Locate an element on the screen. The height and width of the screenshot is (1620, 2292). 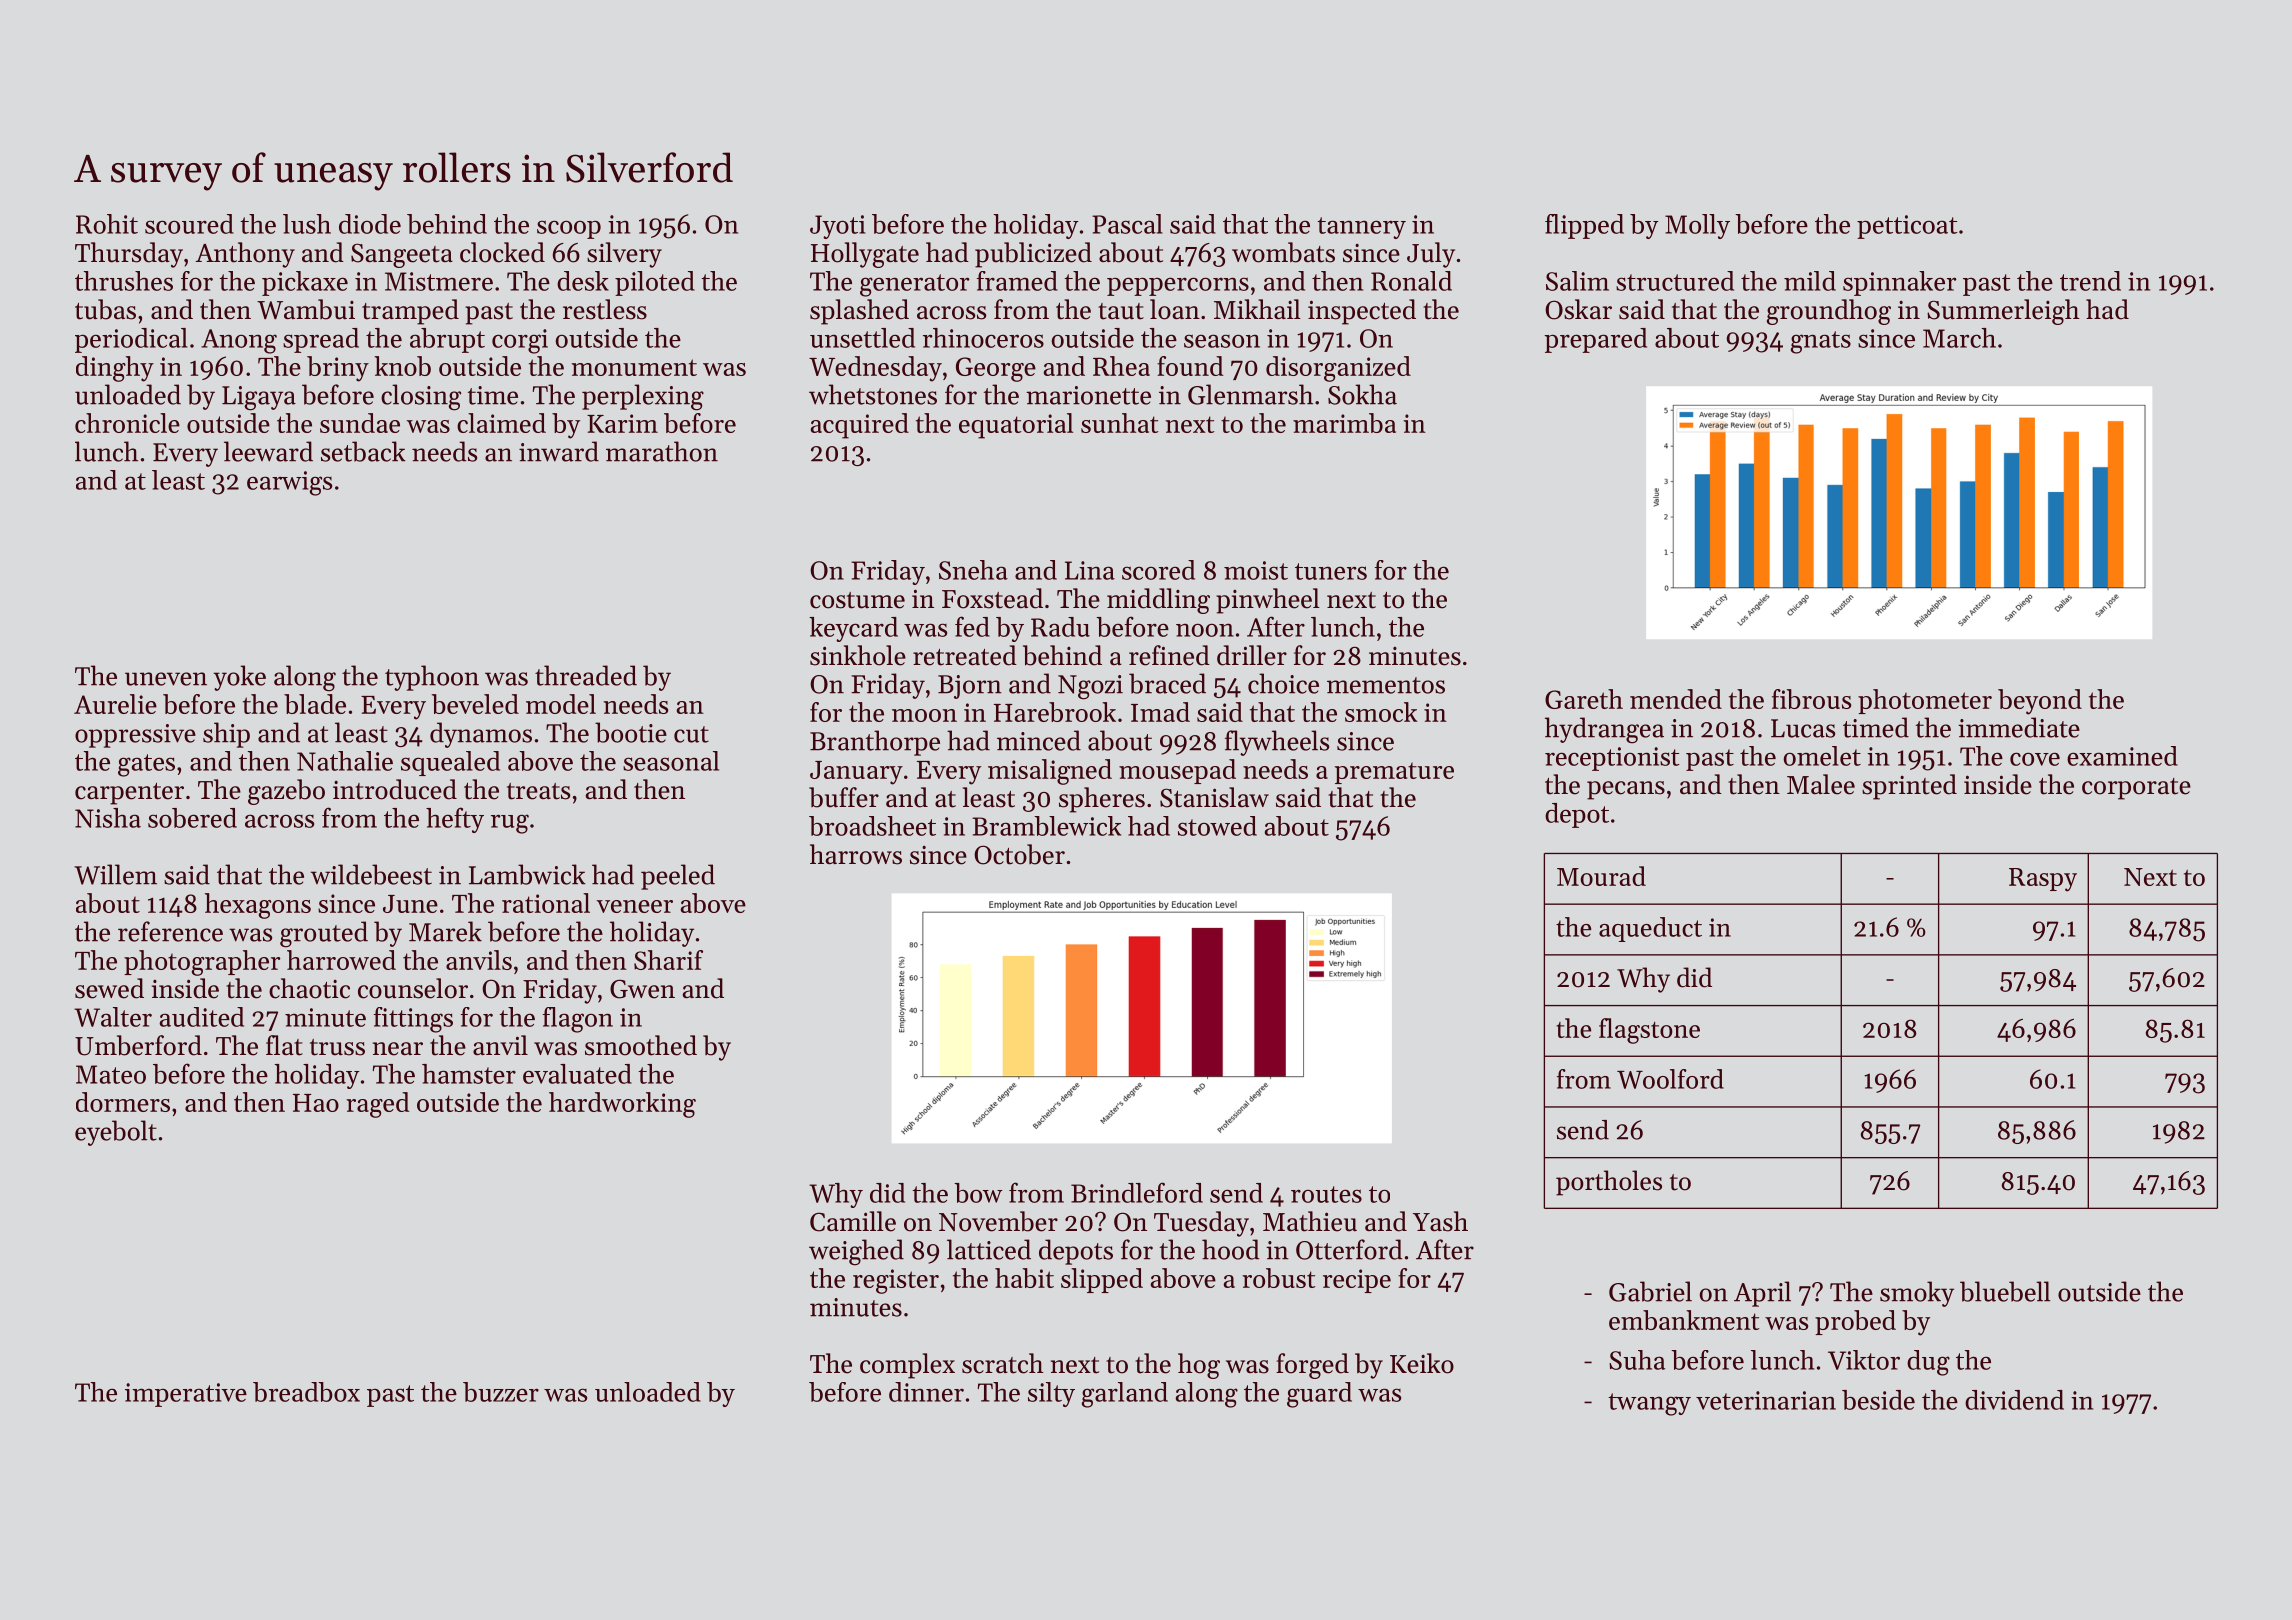
Rohit is located at coordinates (107, 224).
